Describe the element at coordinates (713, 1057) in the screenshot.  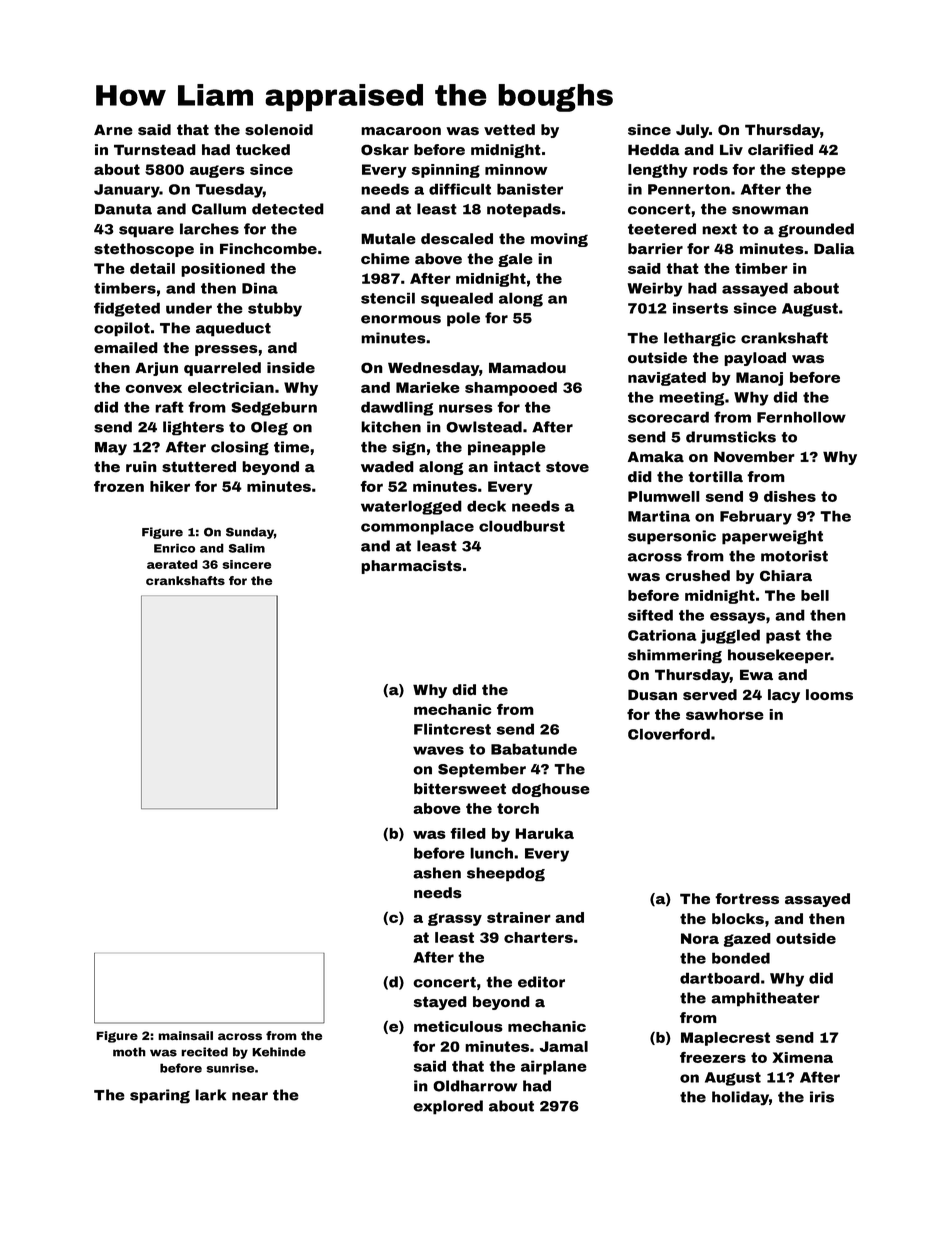
I see `freezers` at that location.
